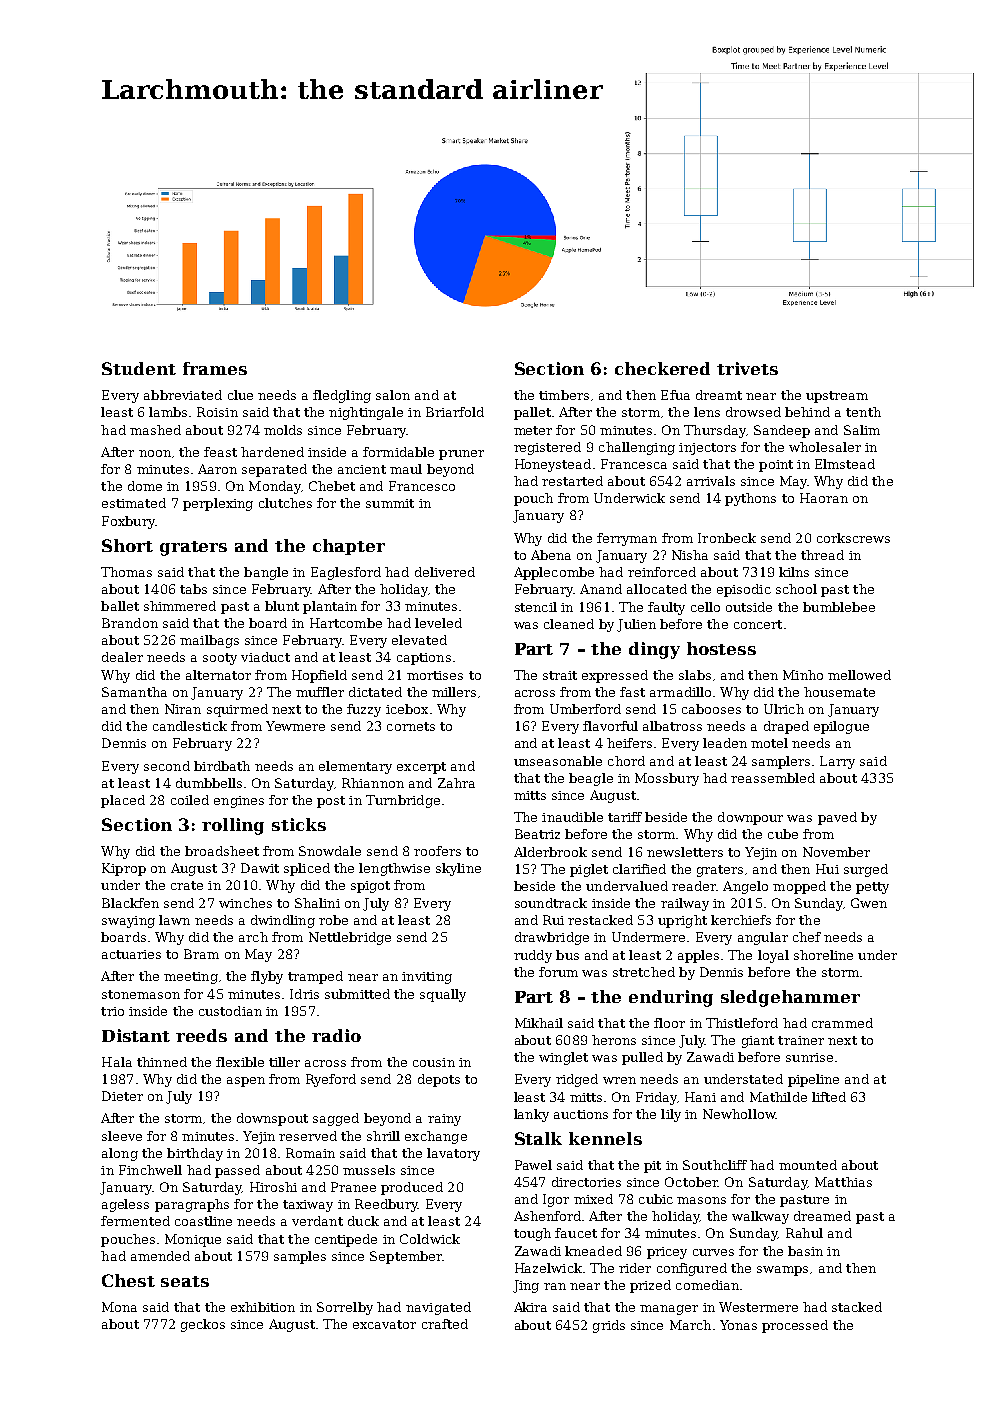 The width and height of the screenshot is (999, 1419). What do you see at coordinates (123, 801) in the screenshot?
I see `placed` at bounding box center [123, 801].
